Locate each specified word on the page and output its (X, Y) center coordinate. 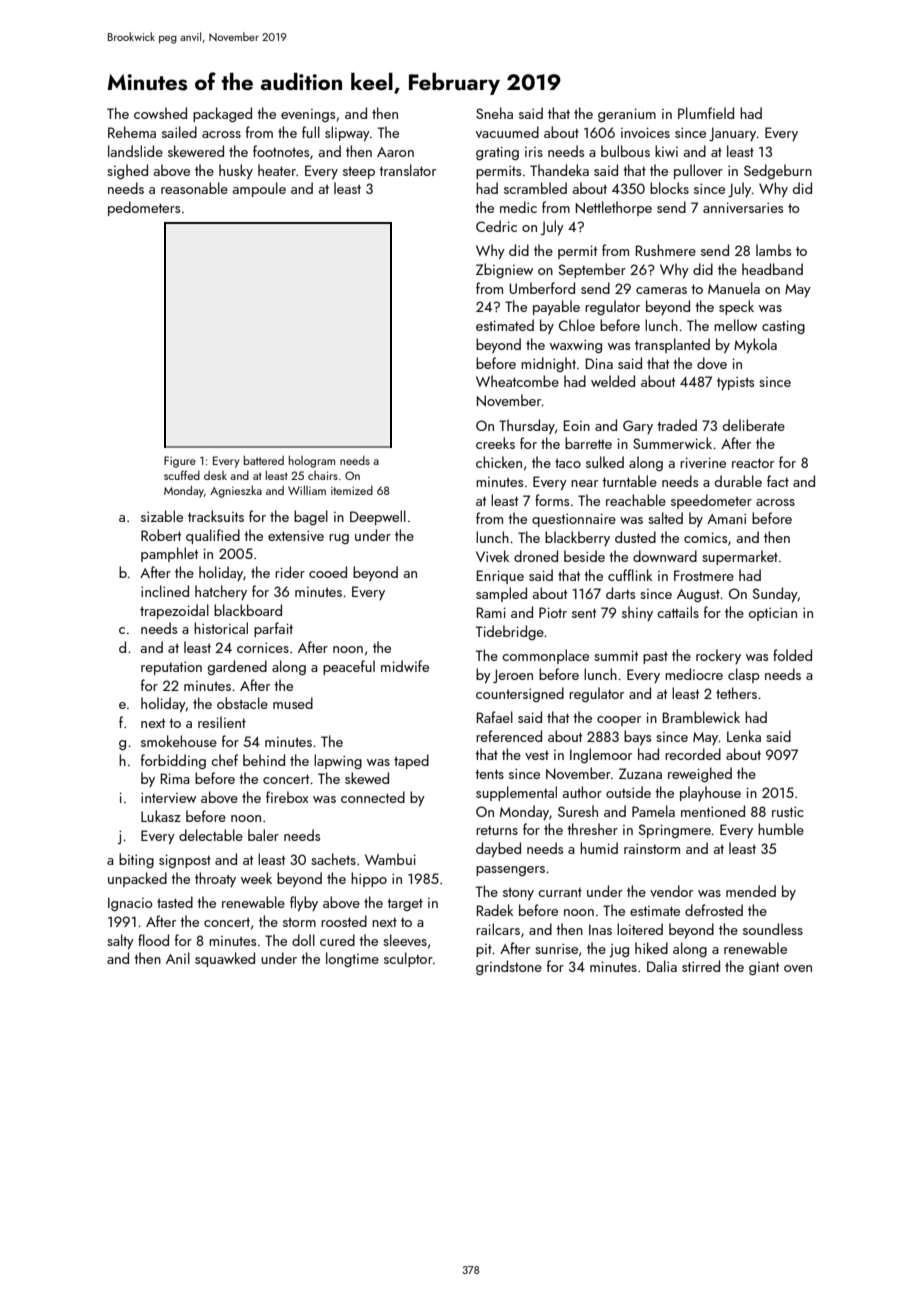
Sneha (494, 113)
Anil (178, 958)
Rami (491, 612)
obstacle (242, 703)
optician (773, 614)
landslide (135, 151)
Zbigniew (504, 270)
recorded (693, 754)
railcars (498, 929)
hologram (312, 461)
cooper (619, 721)
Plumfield (706, 113)
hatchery (221, 592)
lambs (773, 250)
